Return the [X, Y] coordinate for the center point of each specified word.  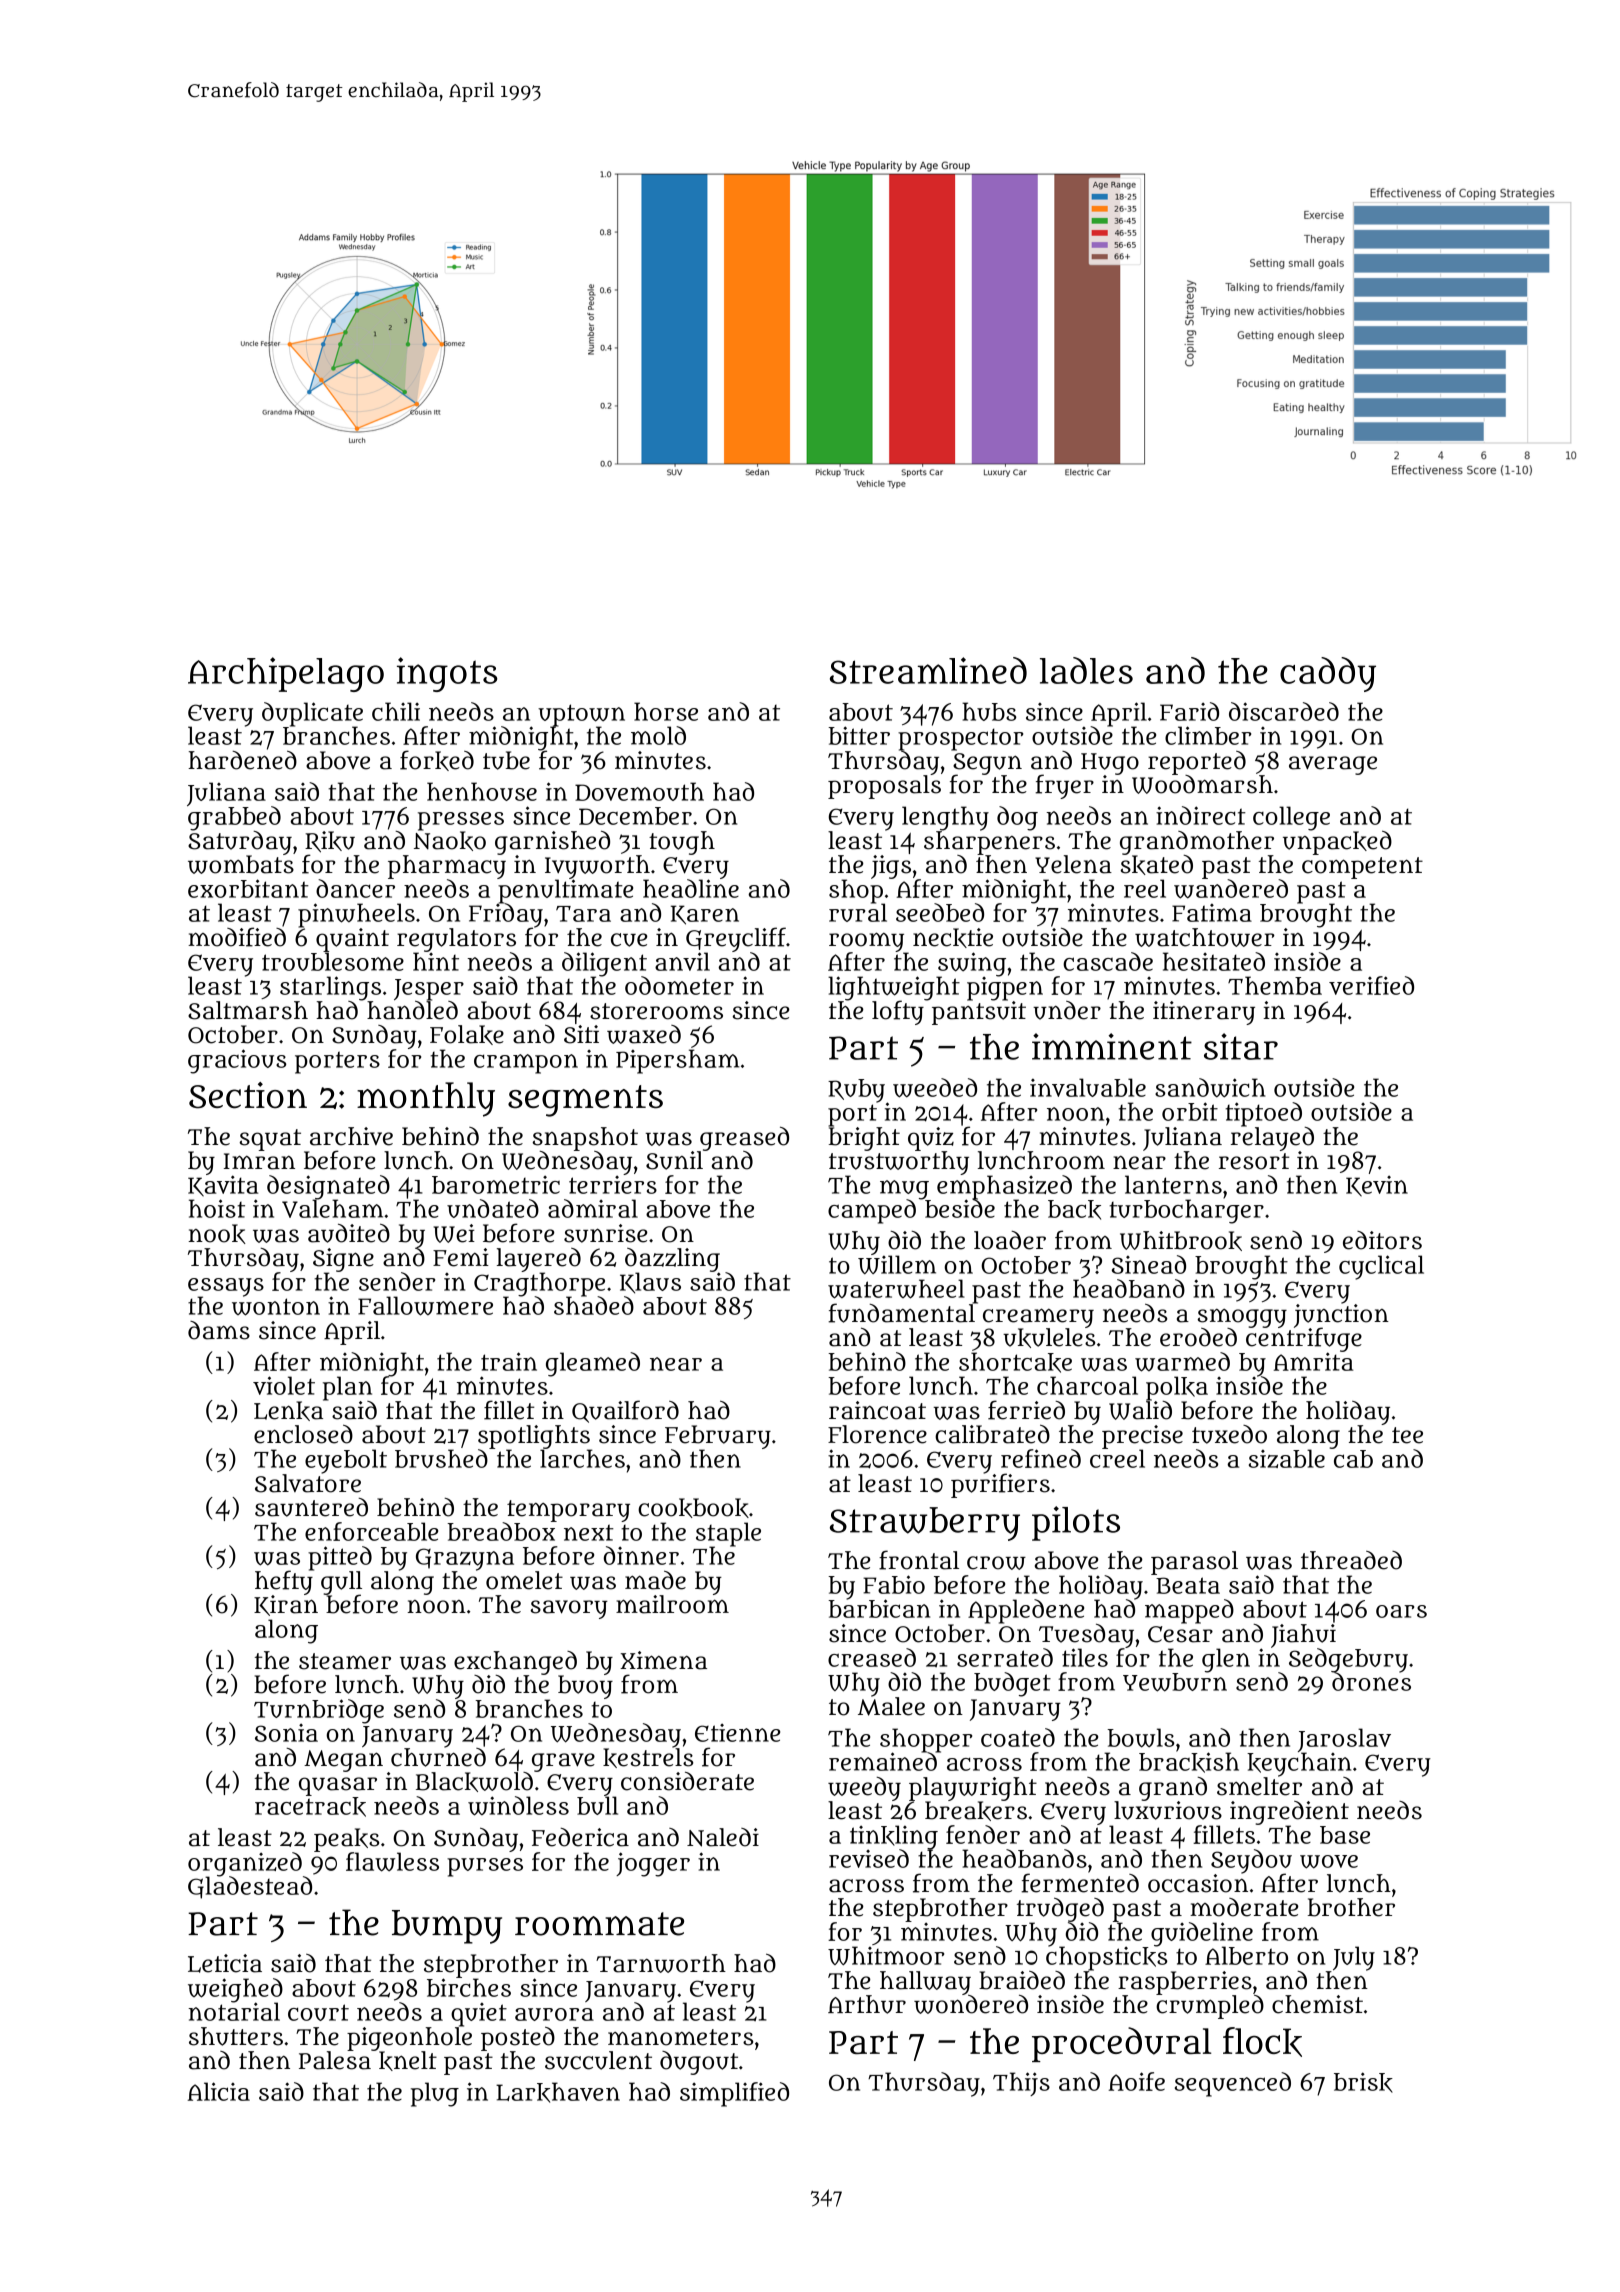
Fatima [1212, 913]
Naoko [450, 841]
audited [349, 1233]
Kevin [1377, 1186]
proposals [884, 787]
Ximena [663, 1660]
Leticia [225, 1963]
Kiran [286, 1605]
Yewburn [1175, 1682]
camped [872, 1211]
